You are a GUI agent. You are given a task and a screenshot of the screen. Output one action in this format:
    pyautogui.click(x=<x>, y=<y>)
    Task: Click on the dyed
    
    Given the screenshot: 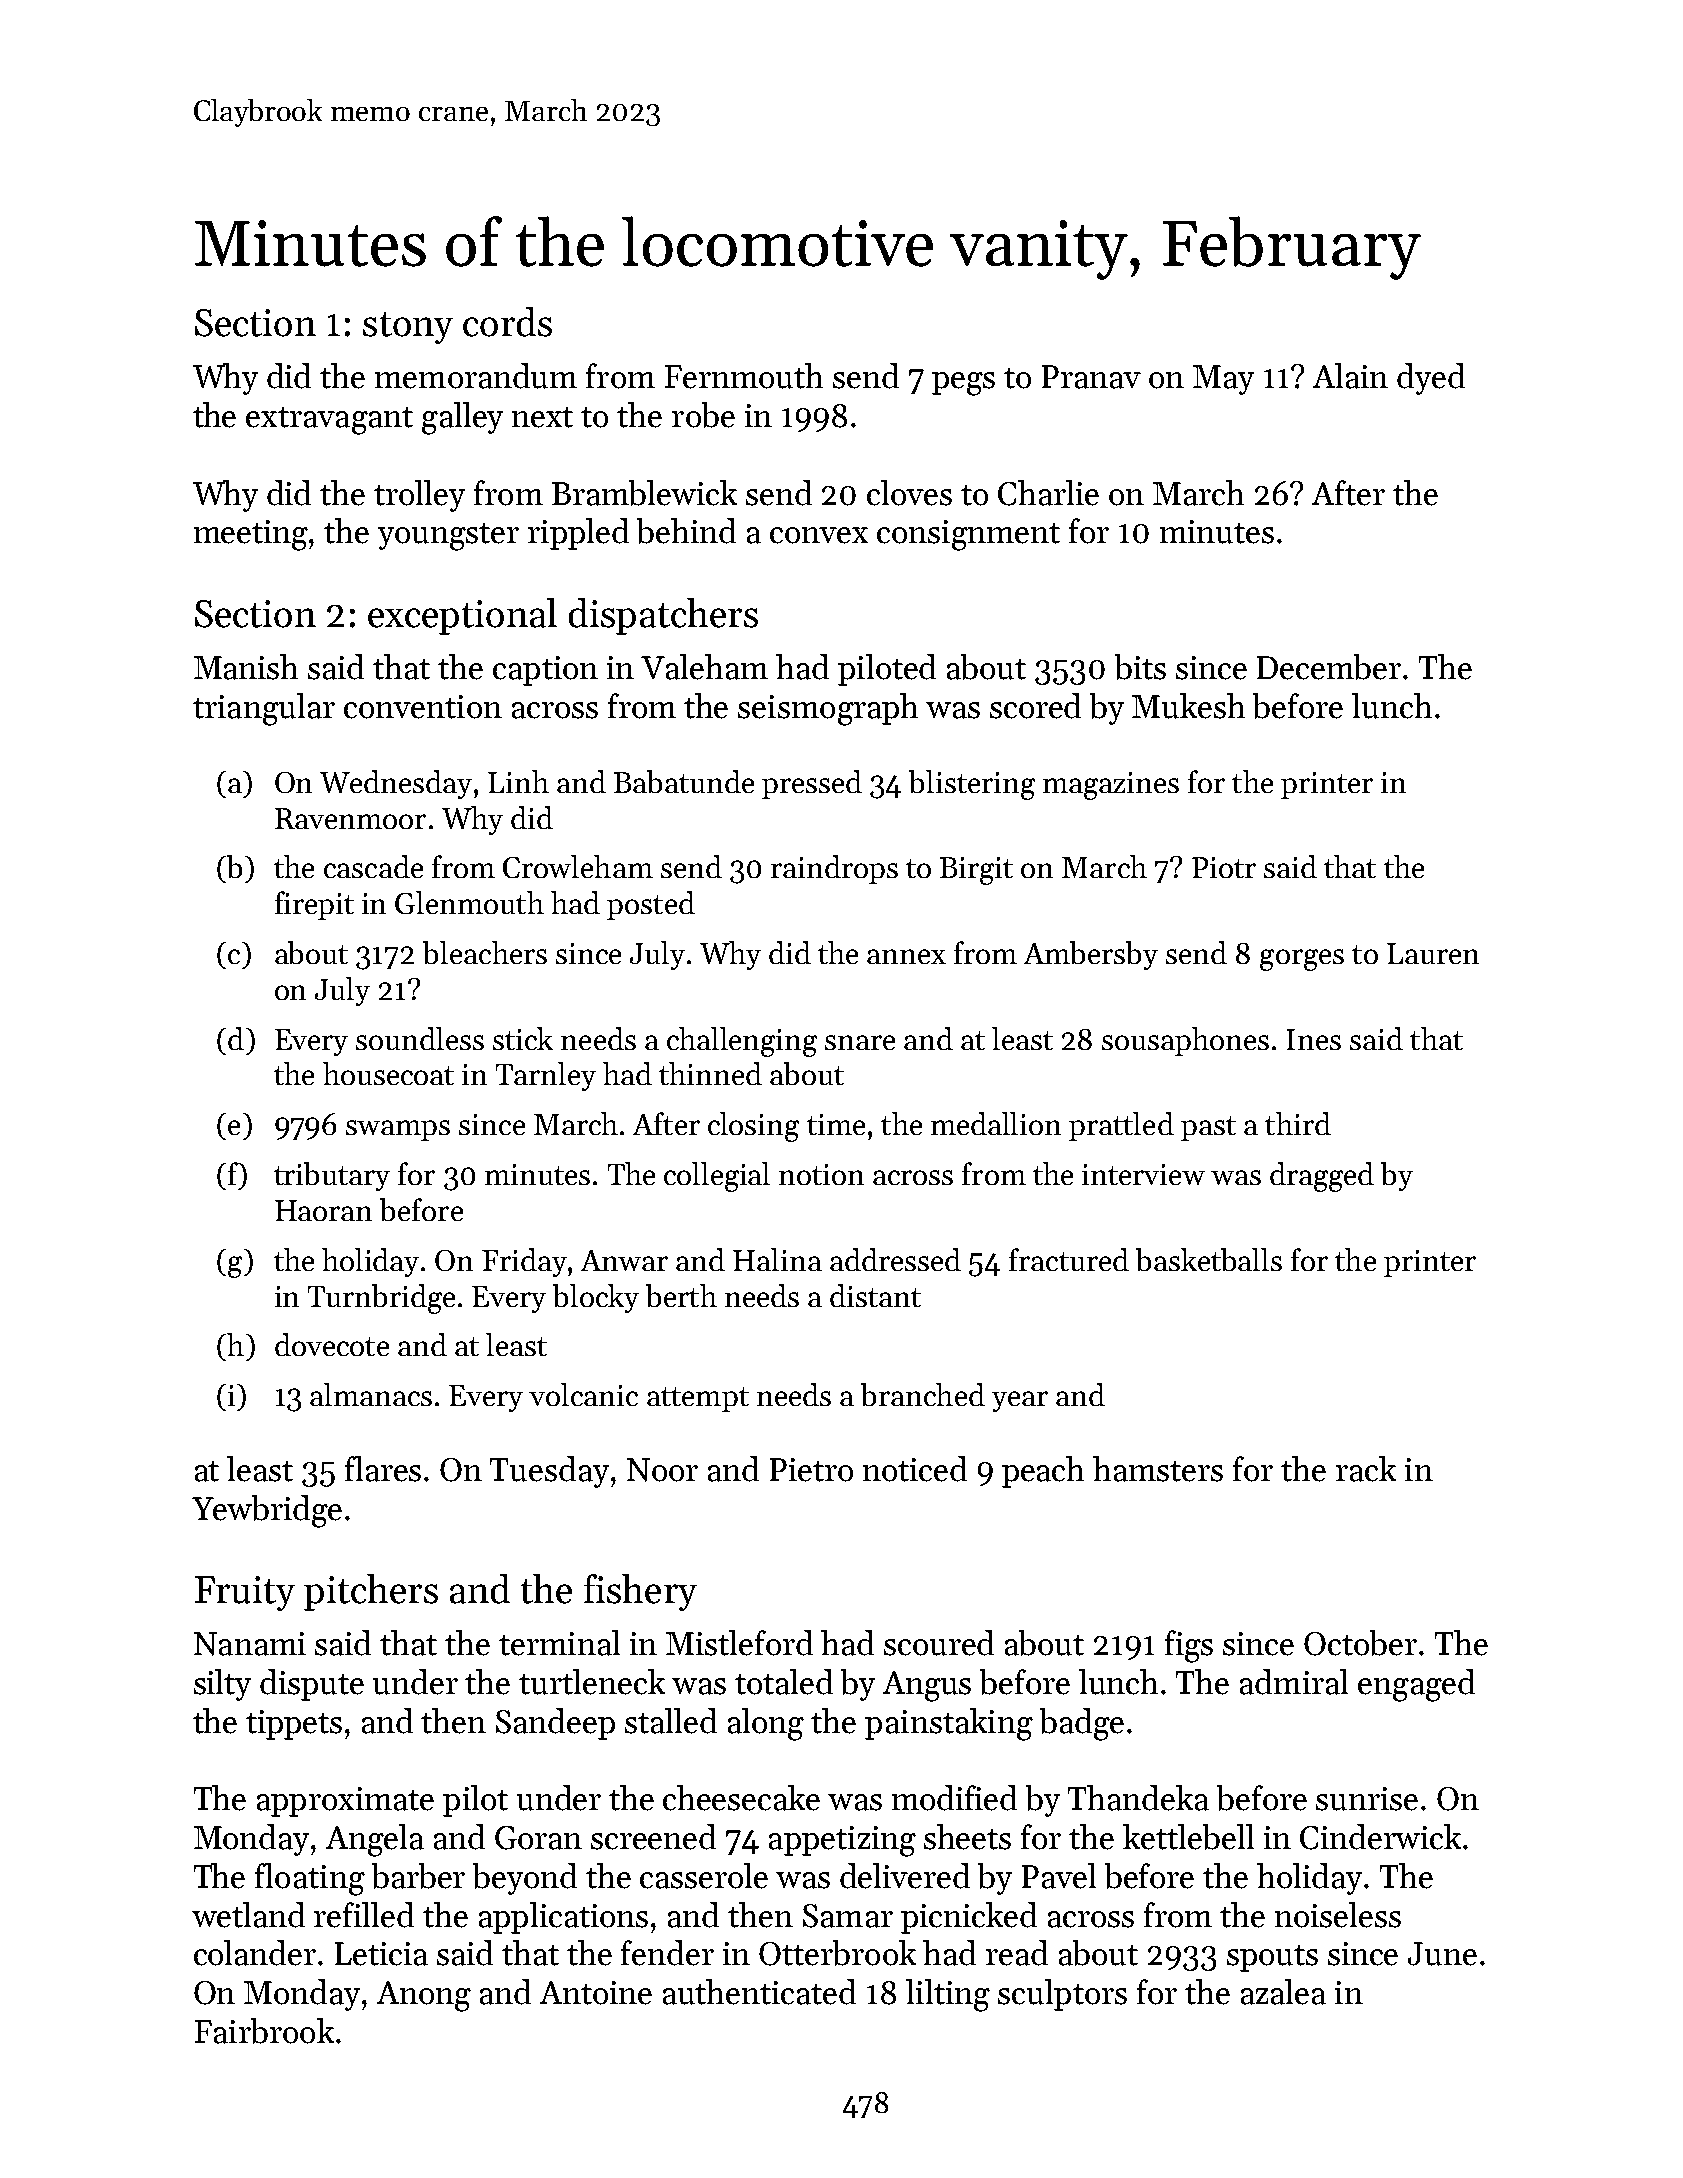 What is the action you would take?
    pyautogui.click(x=1431, y=379)
